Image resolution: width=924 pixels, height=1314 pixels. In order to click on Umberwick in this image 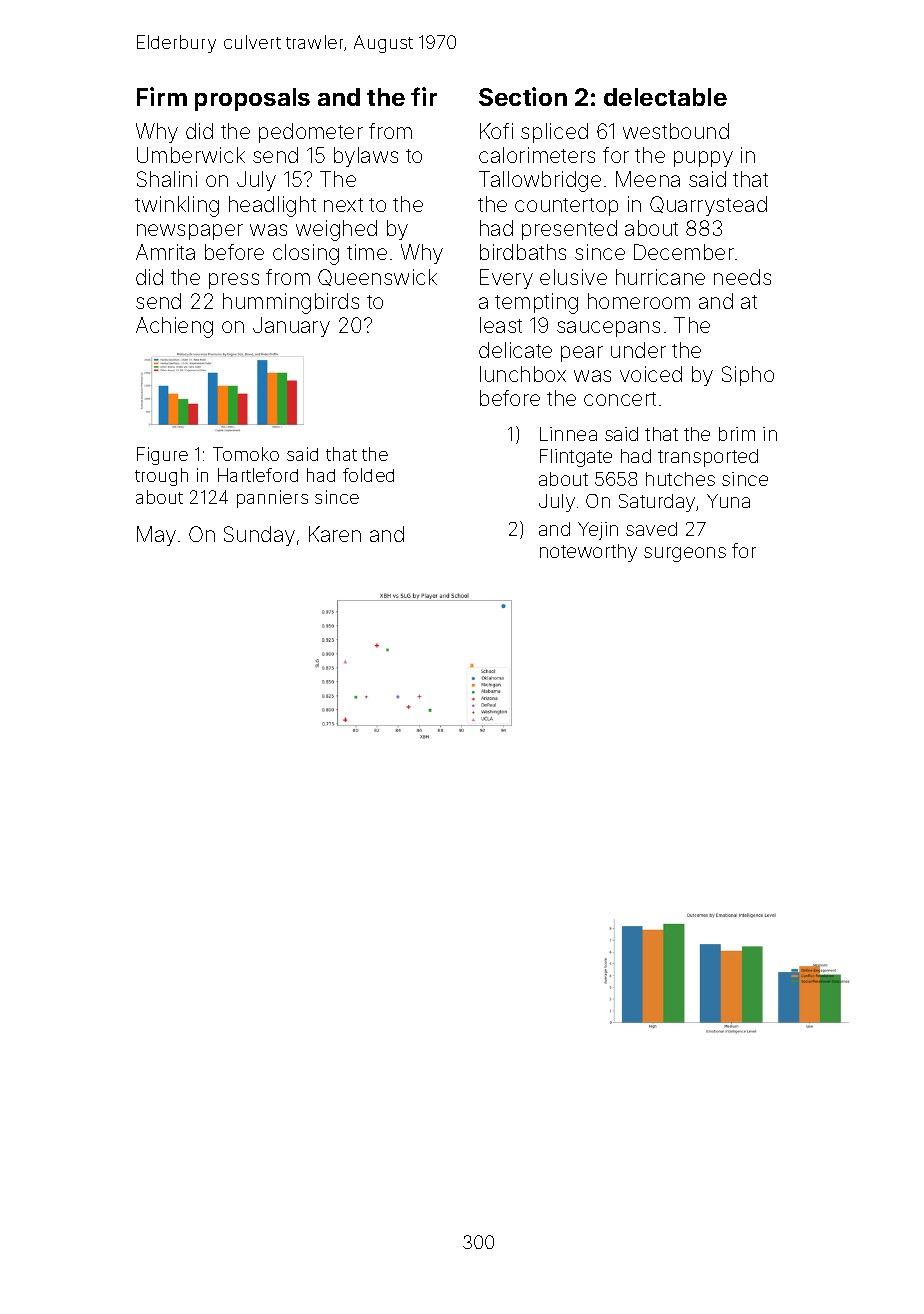, I will do `click(191, 155)`.
